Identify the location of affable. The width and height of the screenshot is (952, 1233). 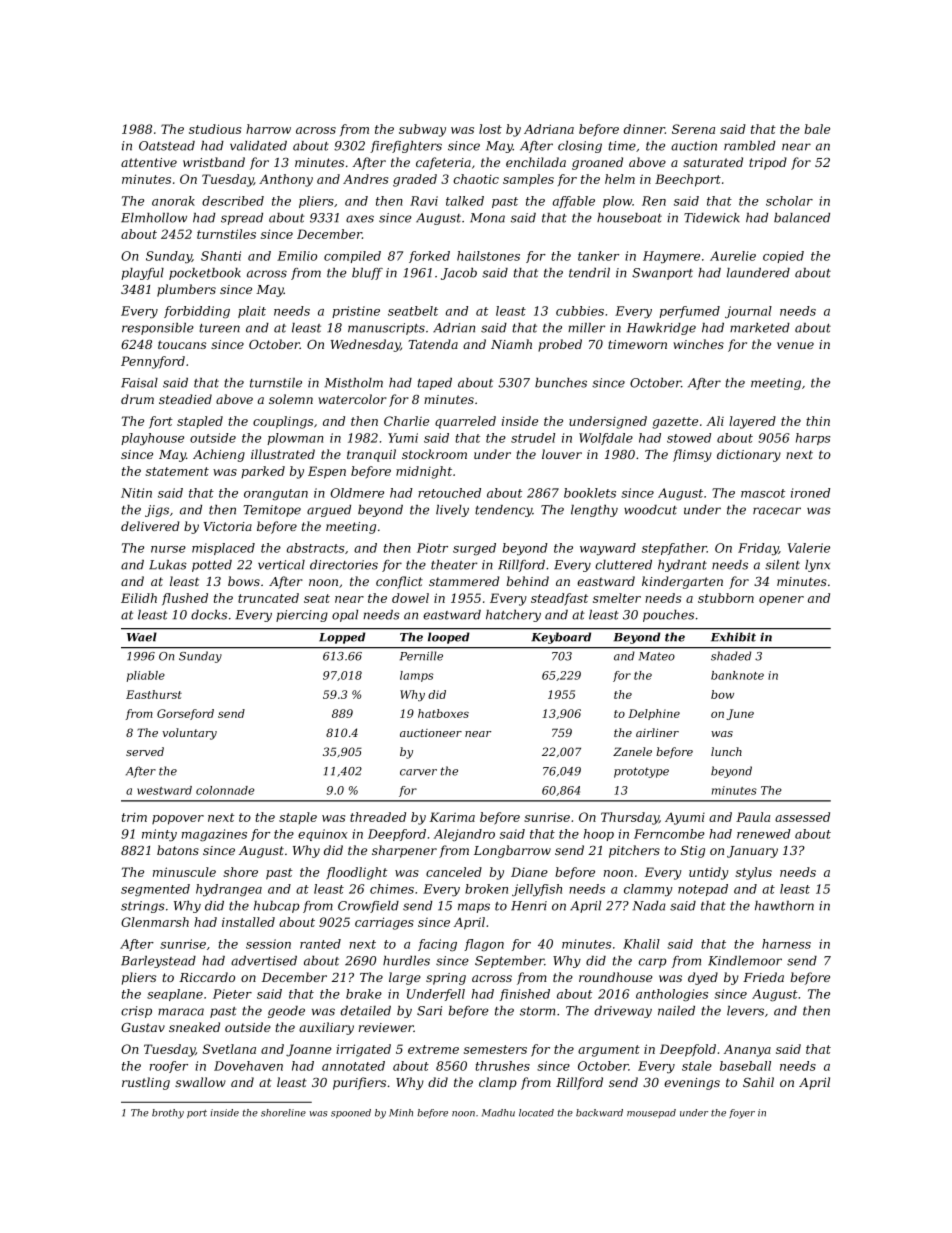
(574, 202).
